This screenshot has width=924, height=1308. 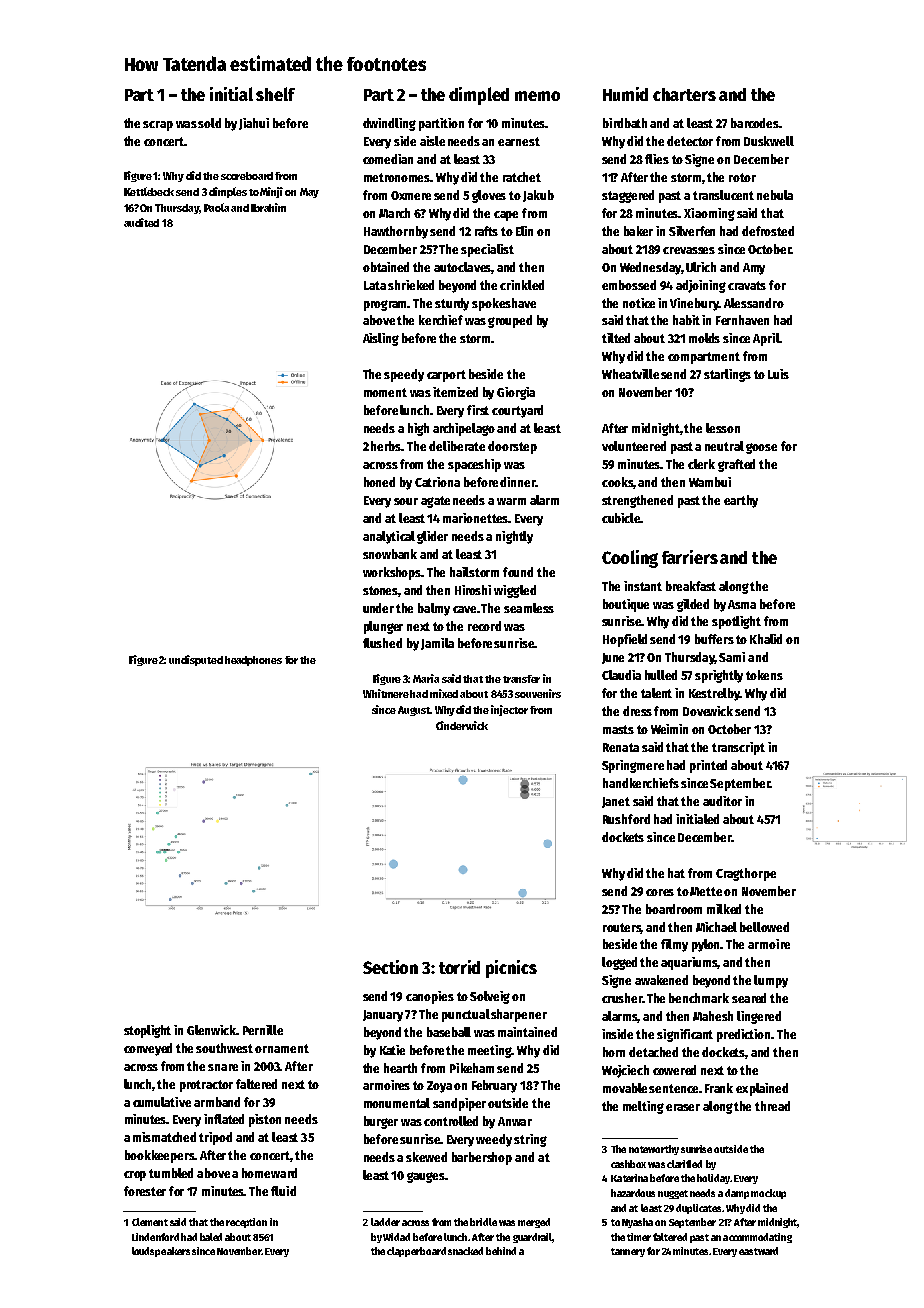 I want to click on lumpy, so click(x=771, y=981).
